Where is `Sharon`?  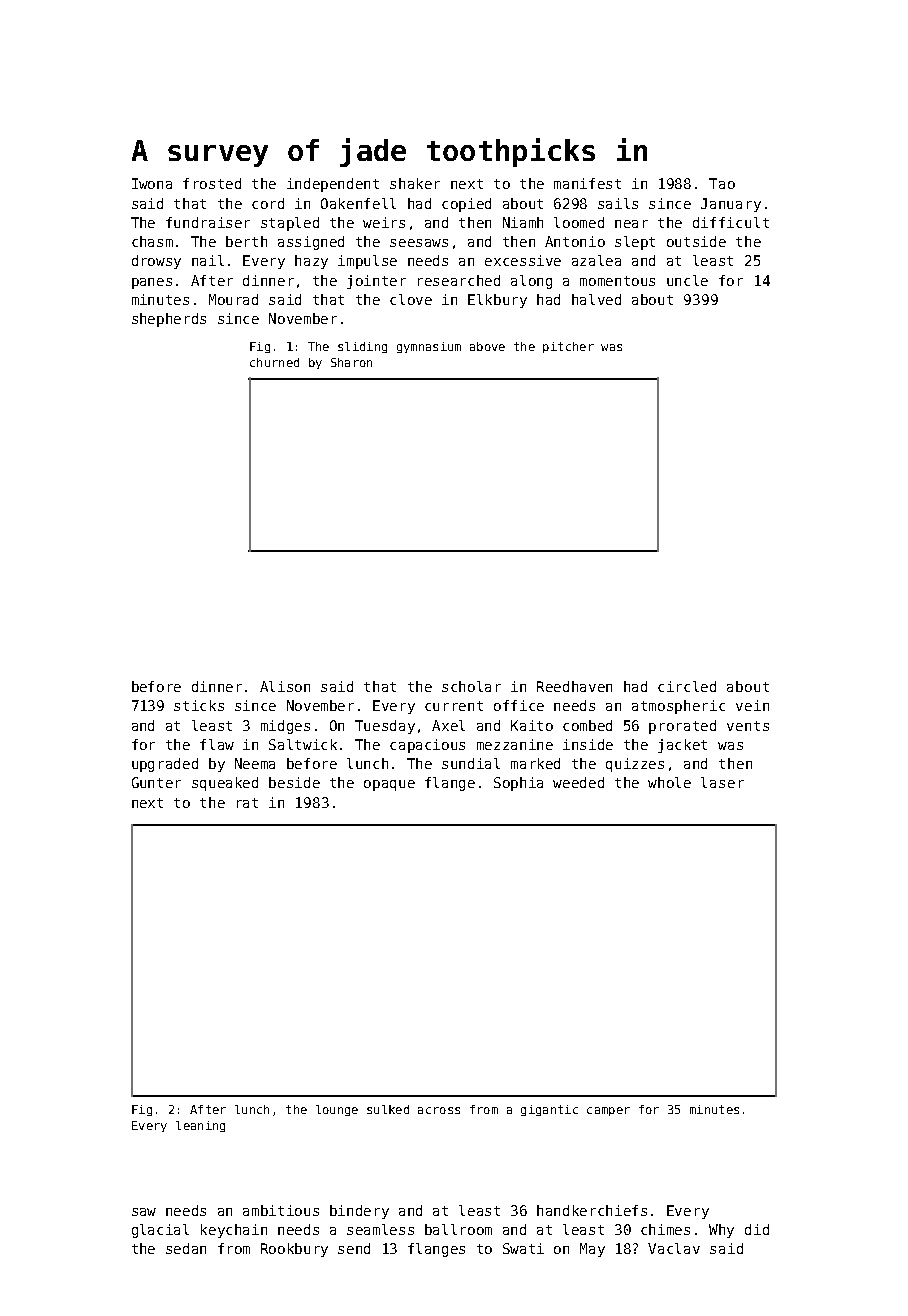 Sharon is located at coordinates (351, 362).
